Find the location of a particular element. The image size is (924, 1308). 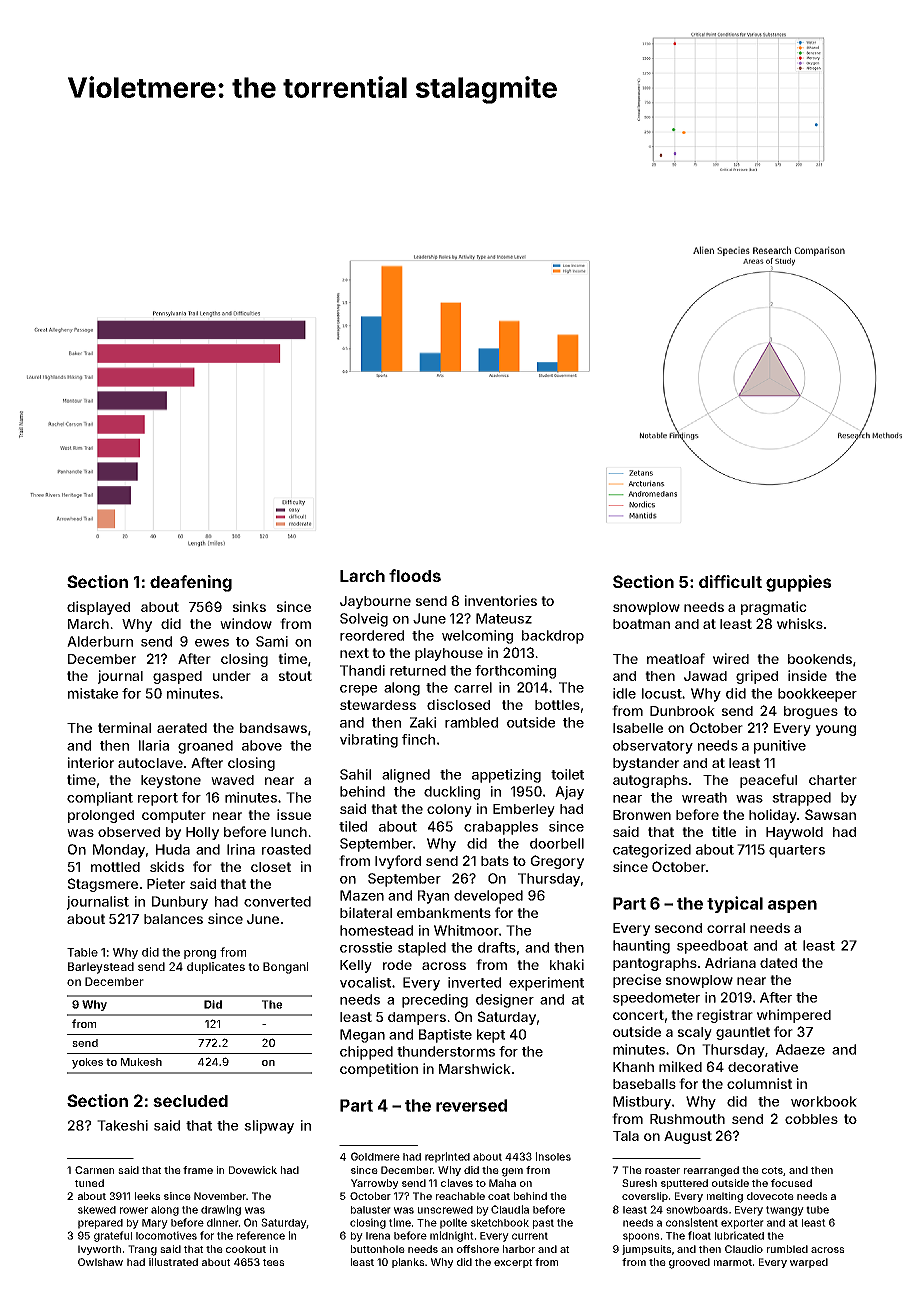

cookout is located at coordinates (246, 1249).
